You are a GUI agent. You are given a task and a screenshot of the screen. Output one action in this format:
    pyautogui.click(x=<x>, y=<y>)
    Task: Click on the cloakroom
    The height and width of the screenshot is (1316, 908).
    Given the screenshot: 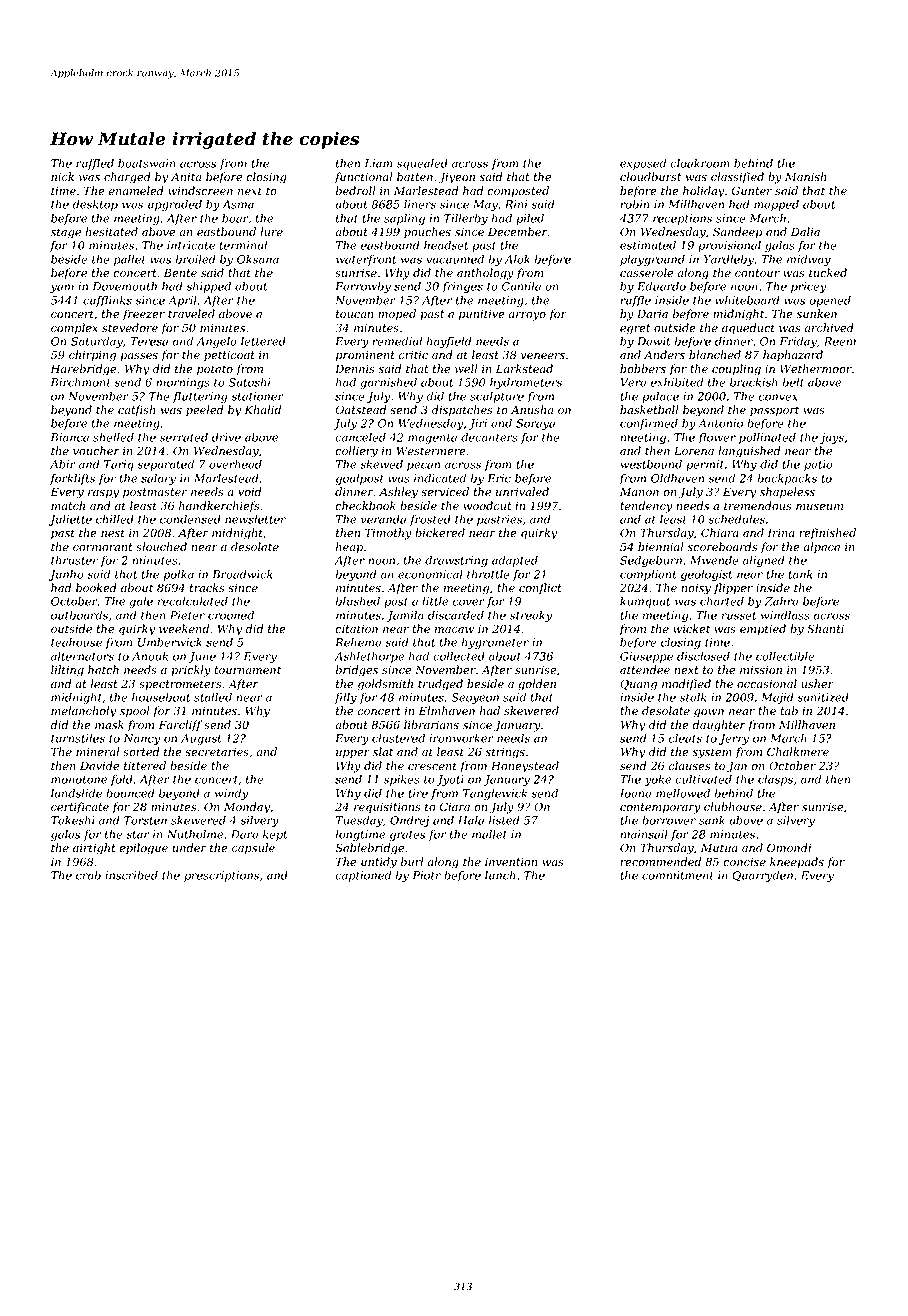 What is the action you would take?
    pyautogui.click(x=700, y=163)
